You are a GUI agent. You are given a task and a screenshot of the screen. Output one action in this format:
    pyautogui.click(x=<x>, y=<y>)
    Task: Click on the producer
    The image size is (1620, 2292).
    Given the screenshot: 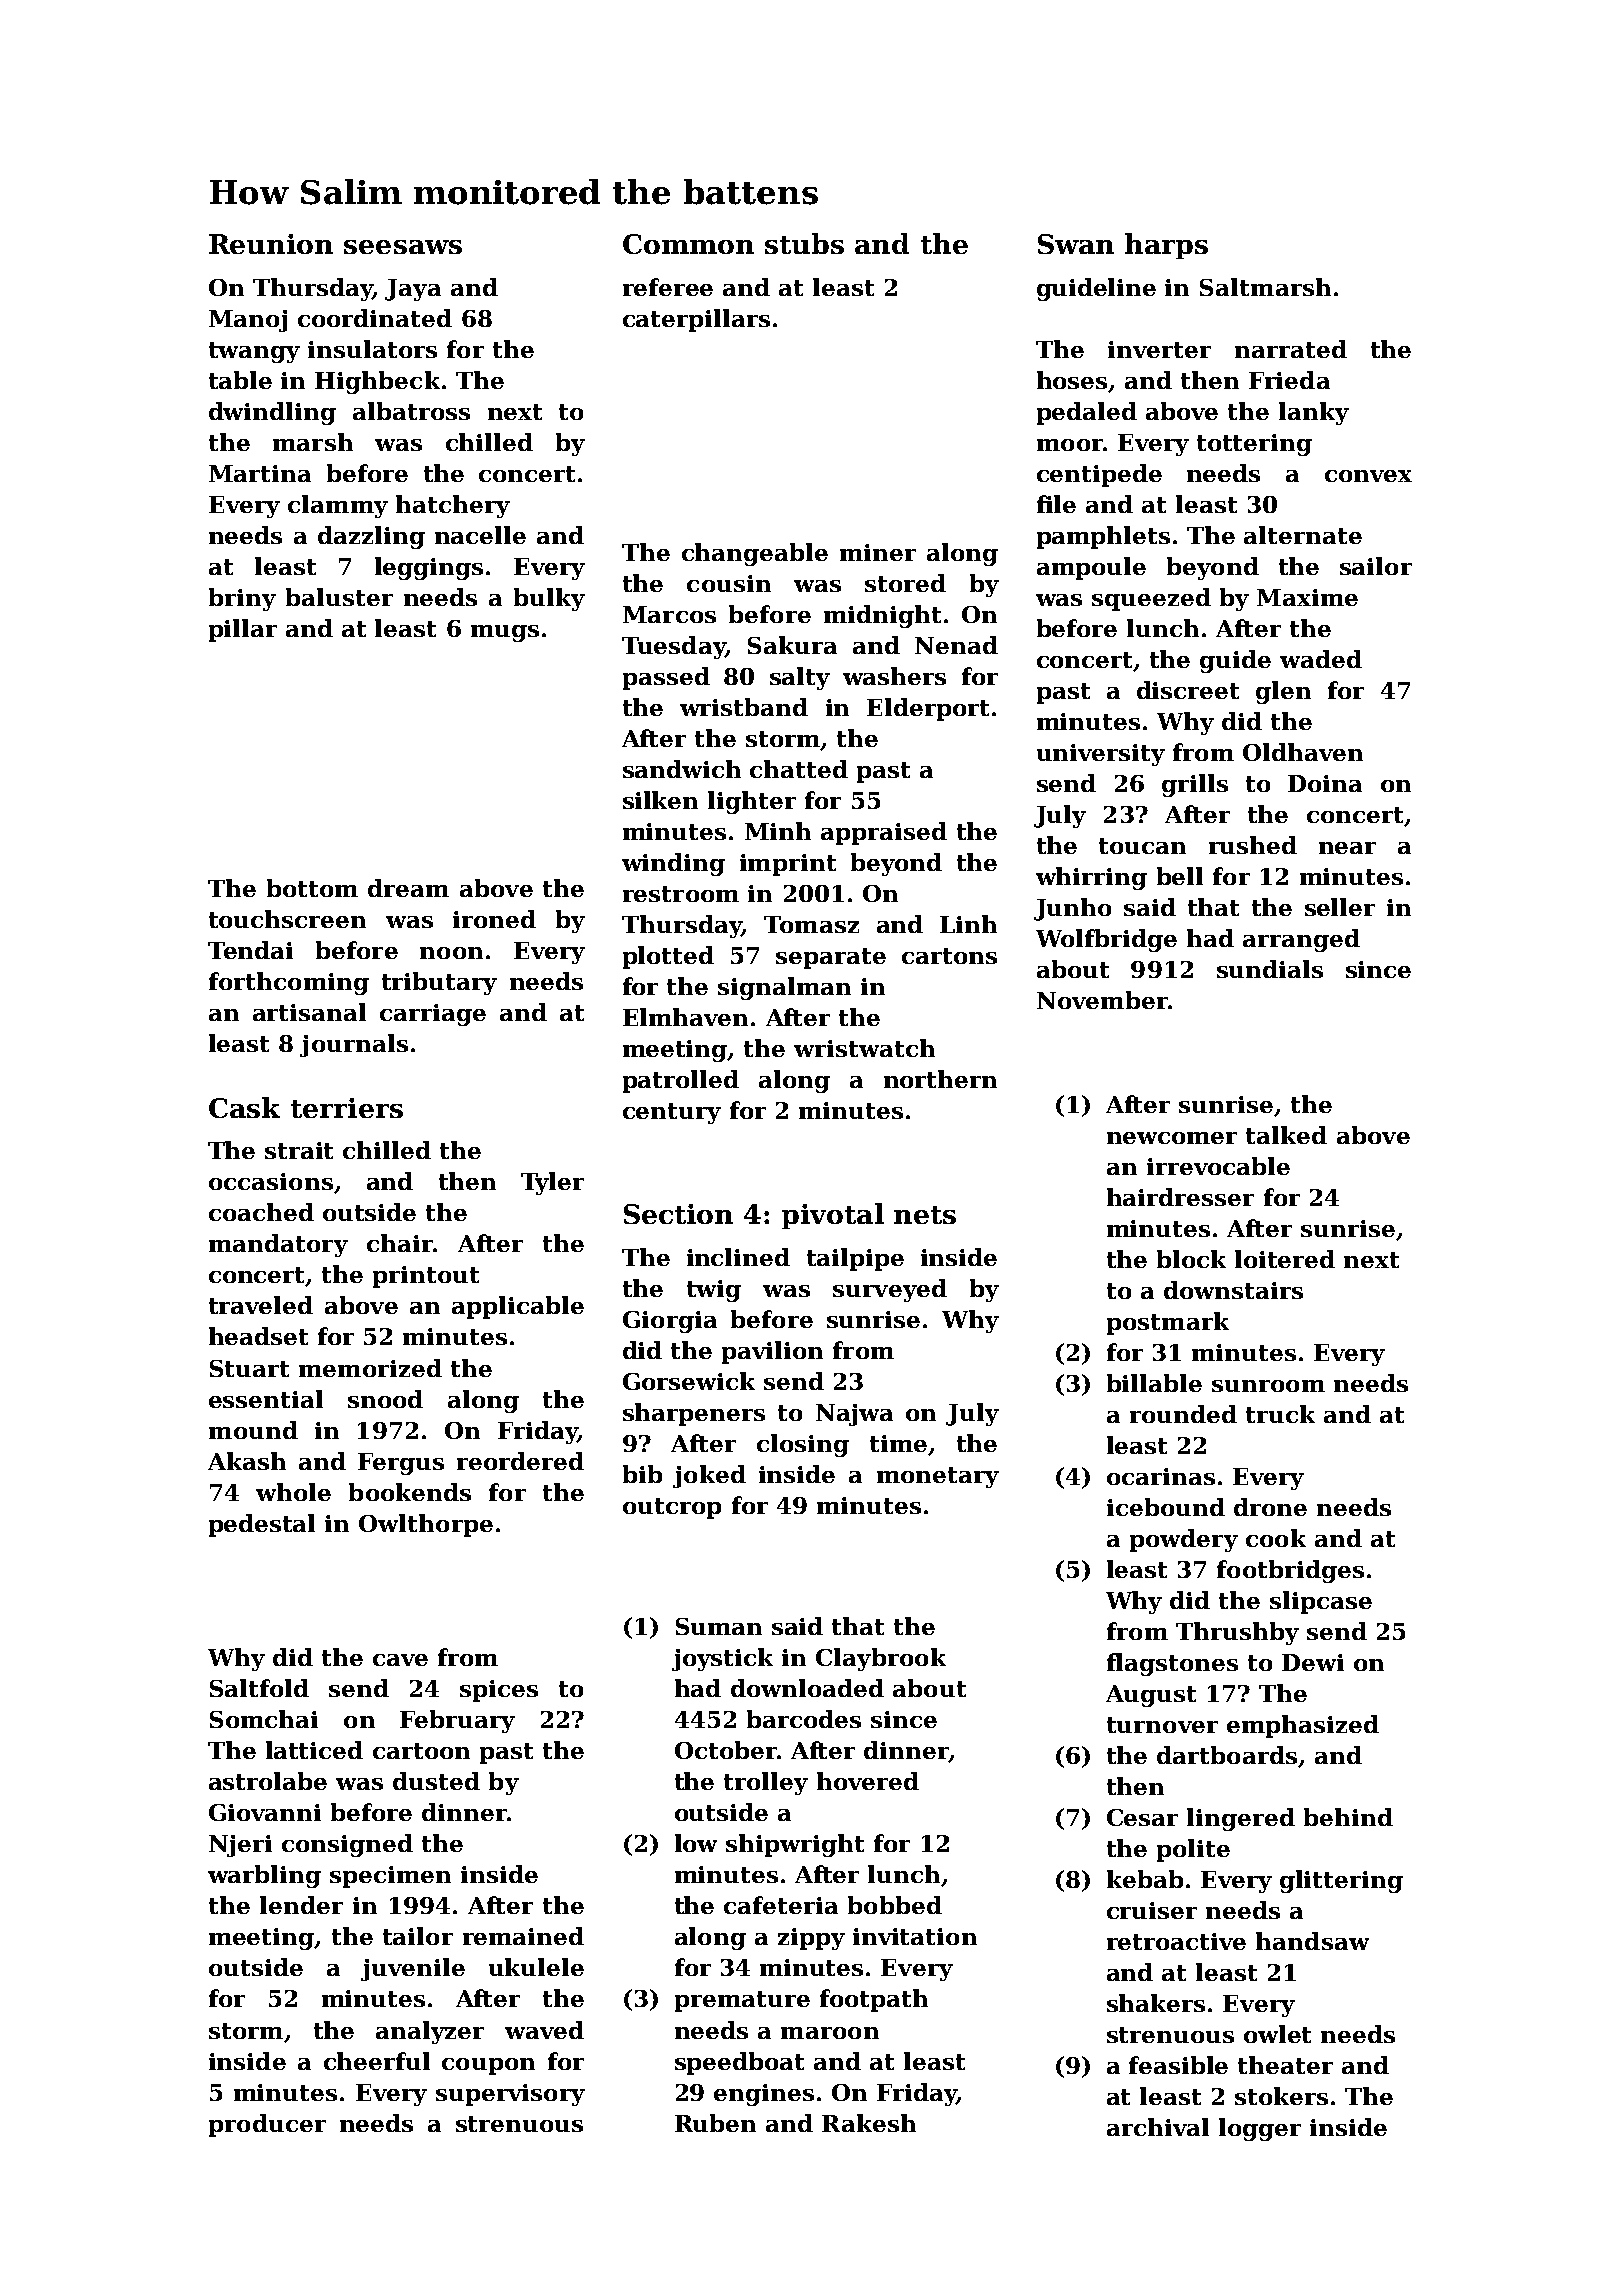 What is the action you would take?
    pyautogui.click(x=267, y=2125)
